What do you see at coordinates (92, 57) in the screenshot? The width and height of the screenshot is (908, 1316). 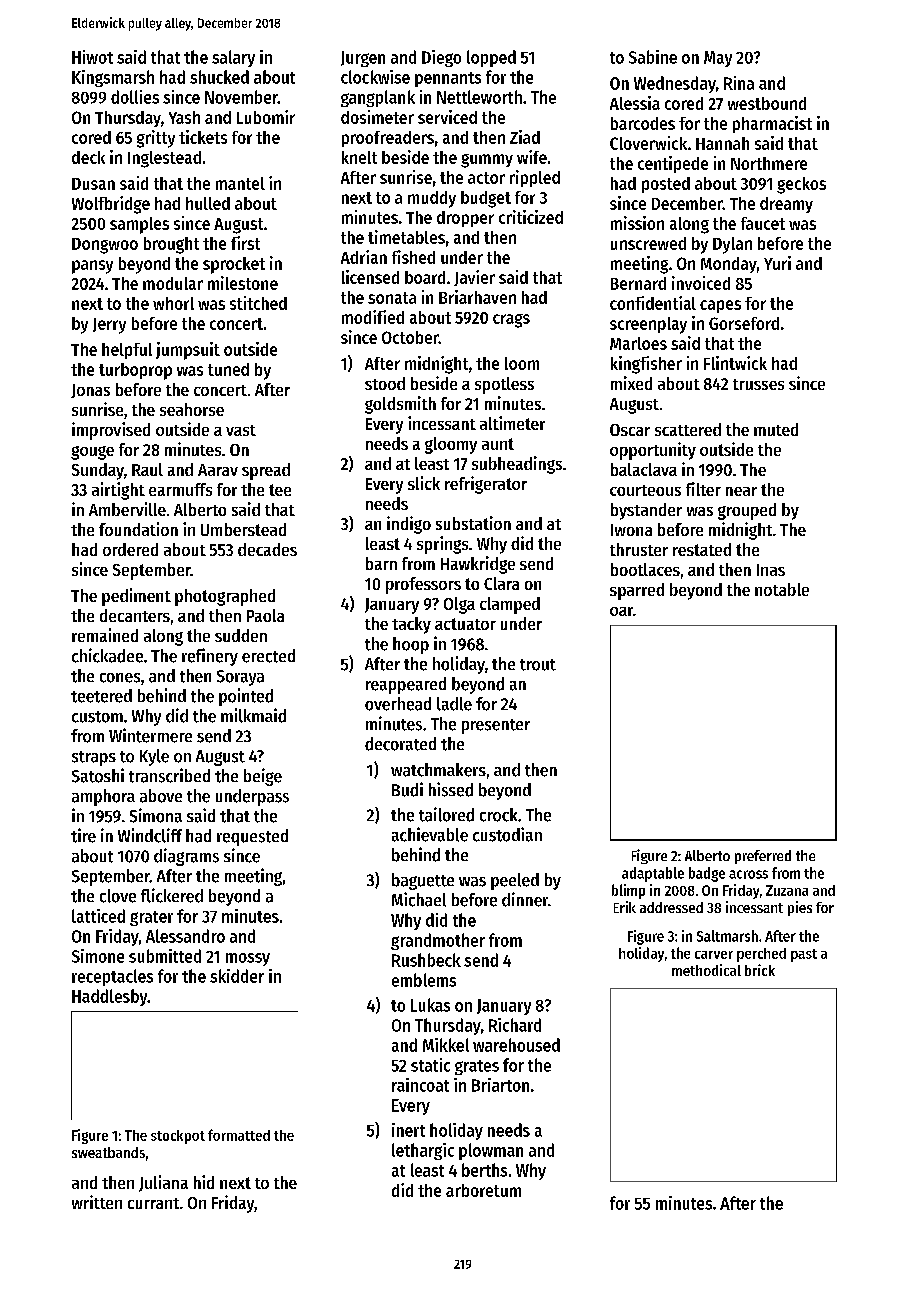 I see `Hiwot` at bounding box center [92, 57].
